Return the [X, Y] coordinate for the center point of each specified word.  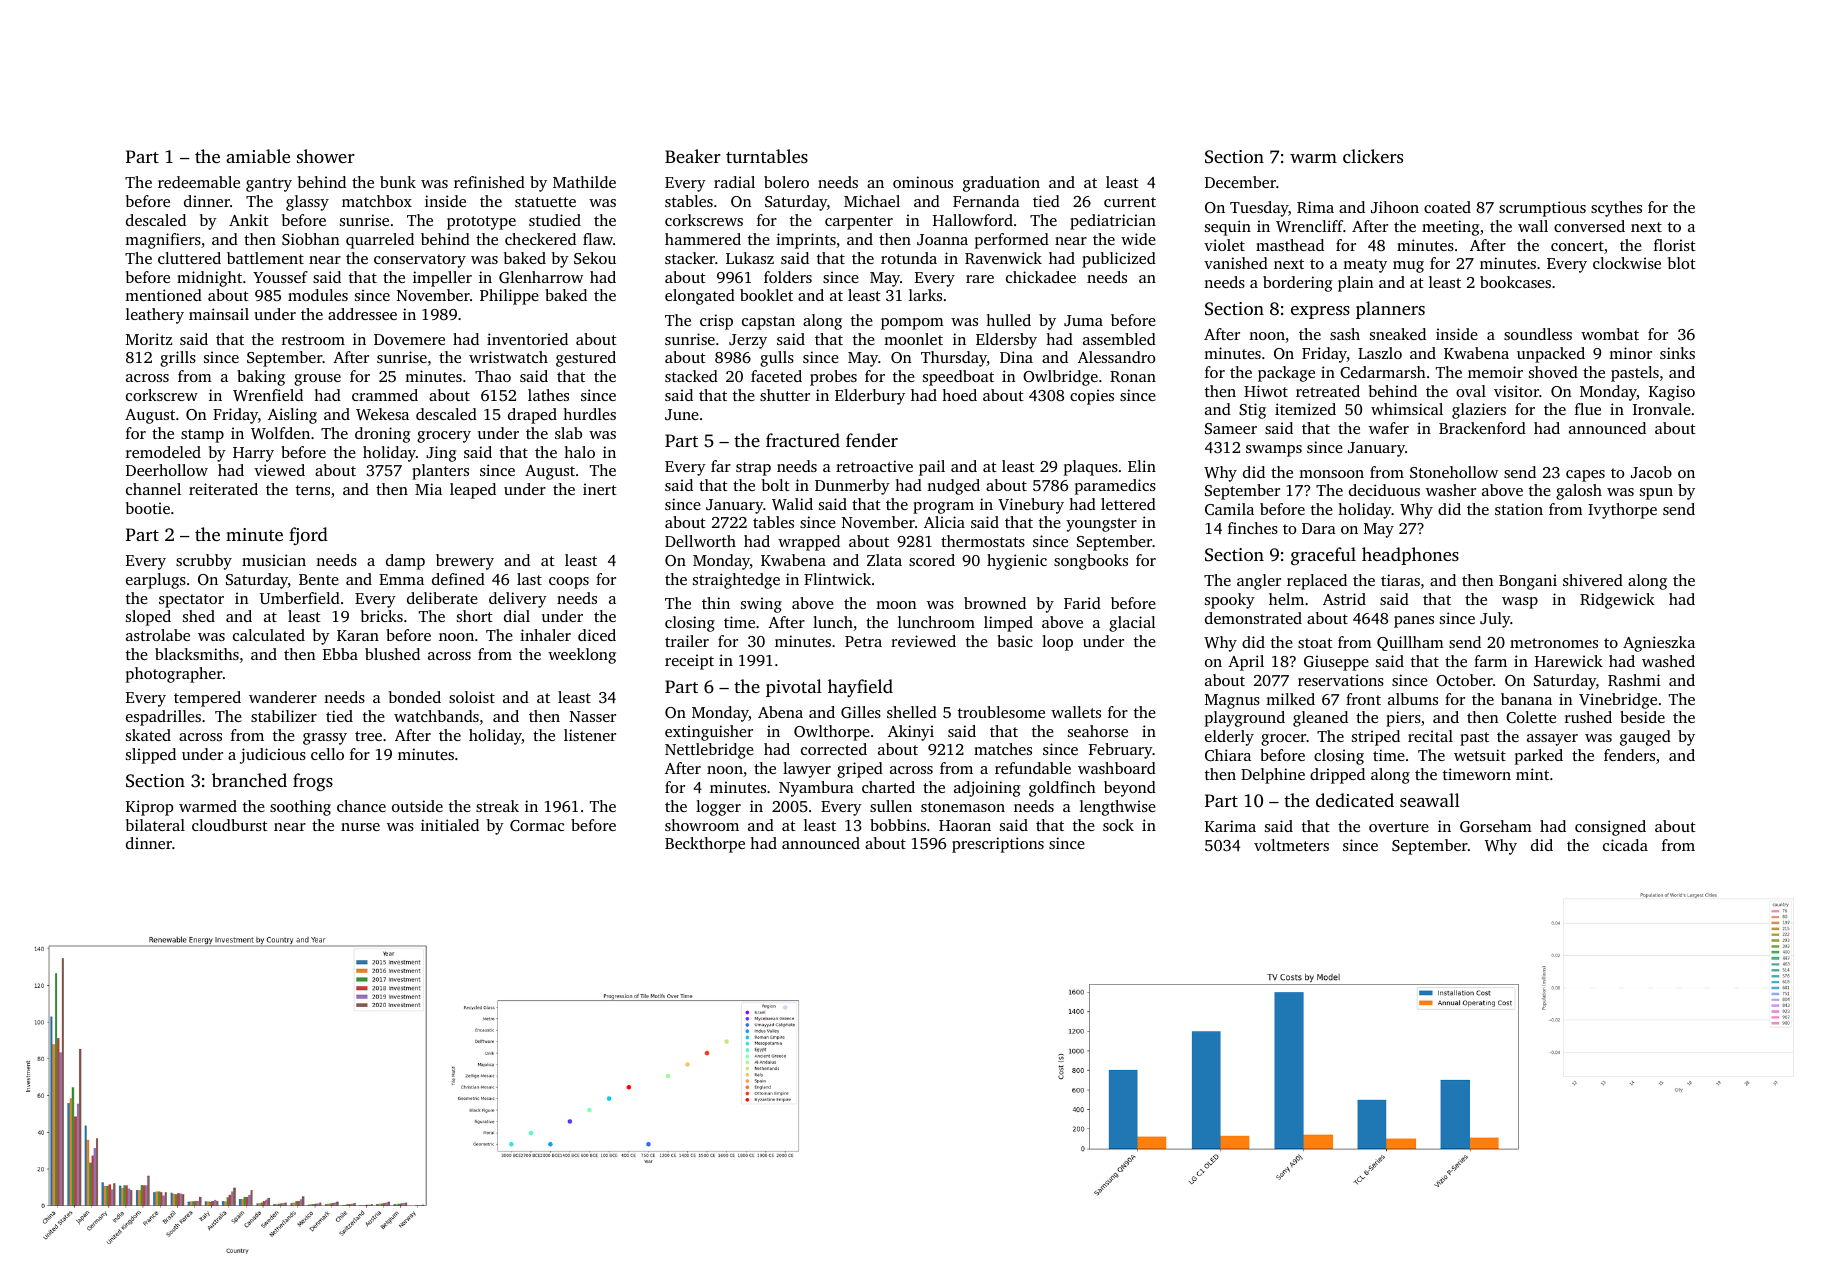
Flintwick [837, 579]
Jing [441, 454]
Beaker [693, 156]
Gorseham [1496, 826]
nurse [360, 827]
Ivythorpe [1622, 511]
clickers [1373, 156]
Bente [319, 579]
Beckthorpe [705, 845]
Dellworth [700, 541]
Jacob [1651, 472]
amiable [258, 156]
